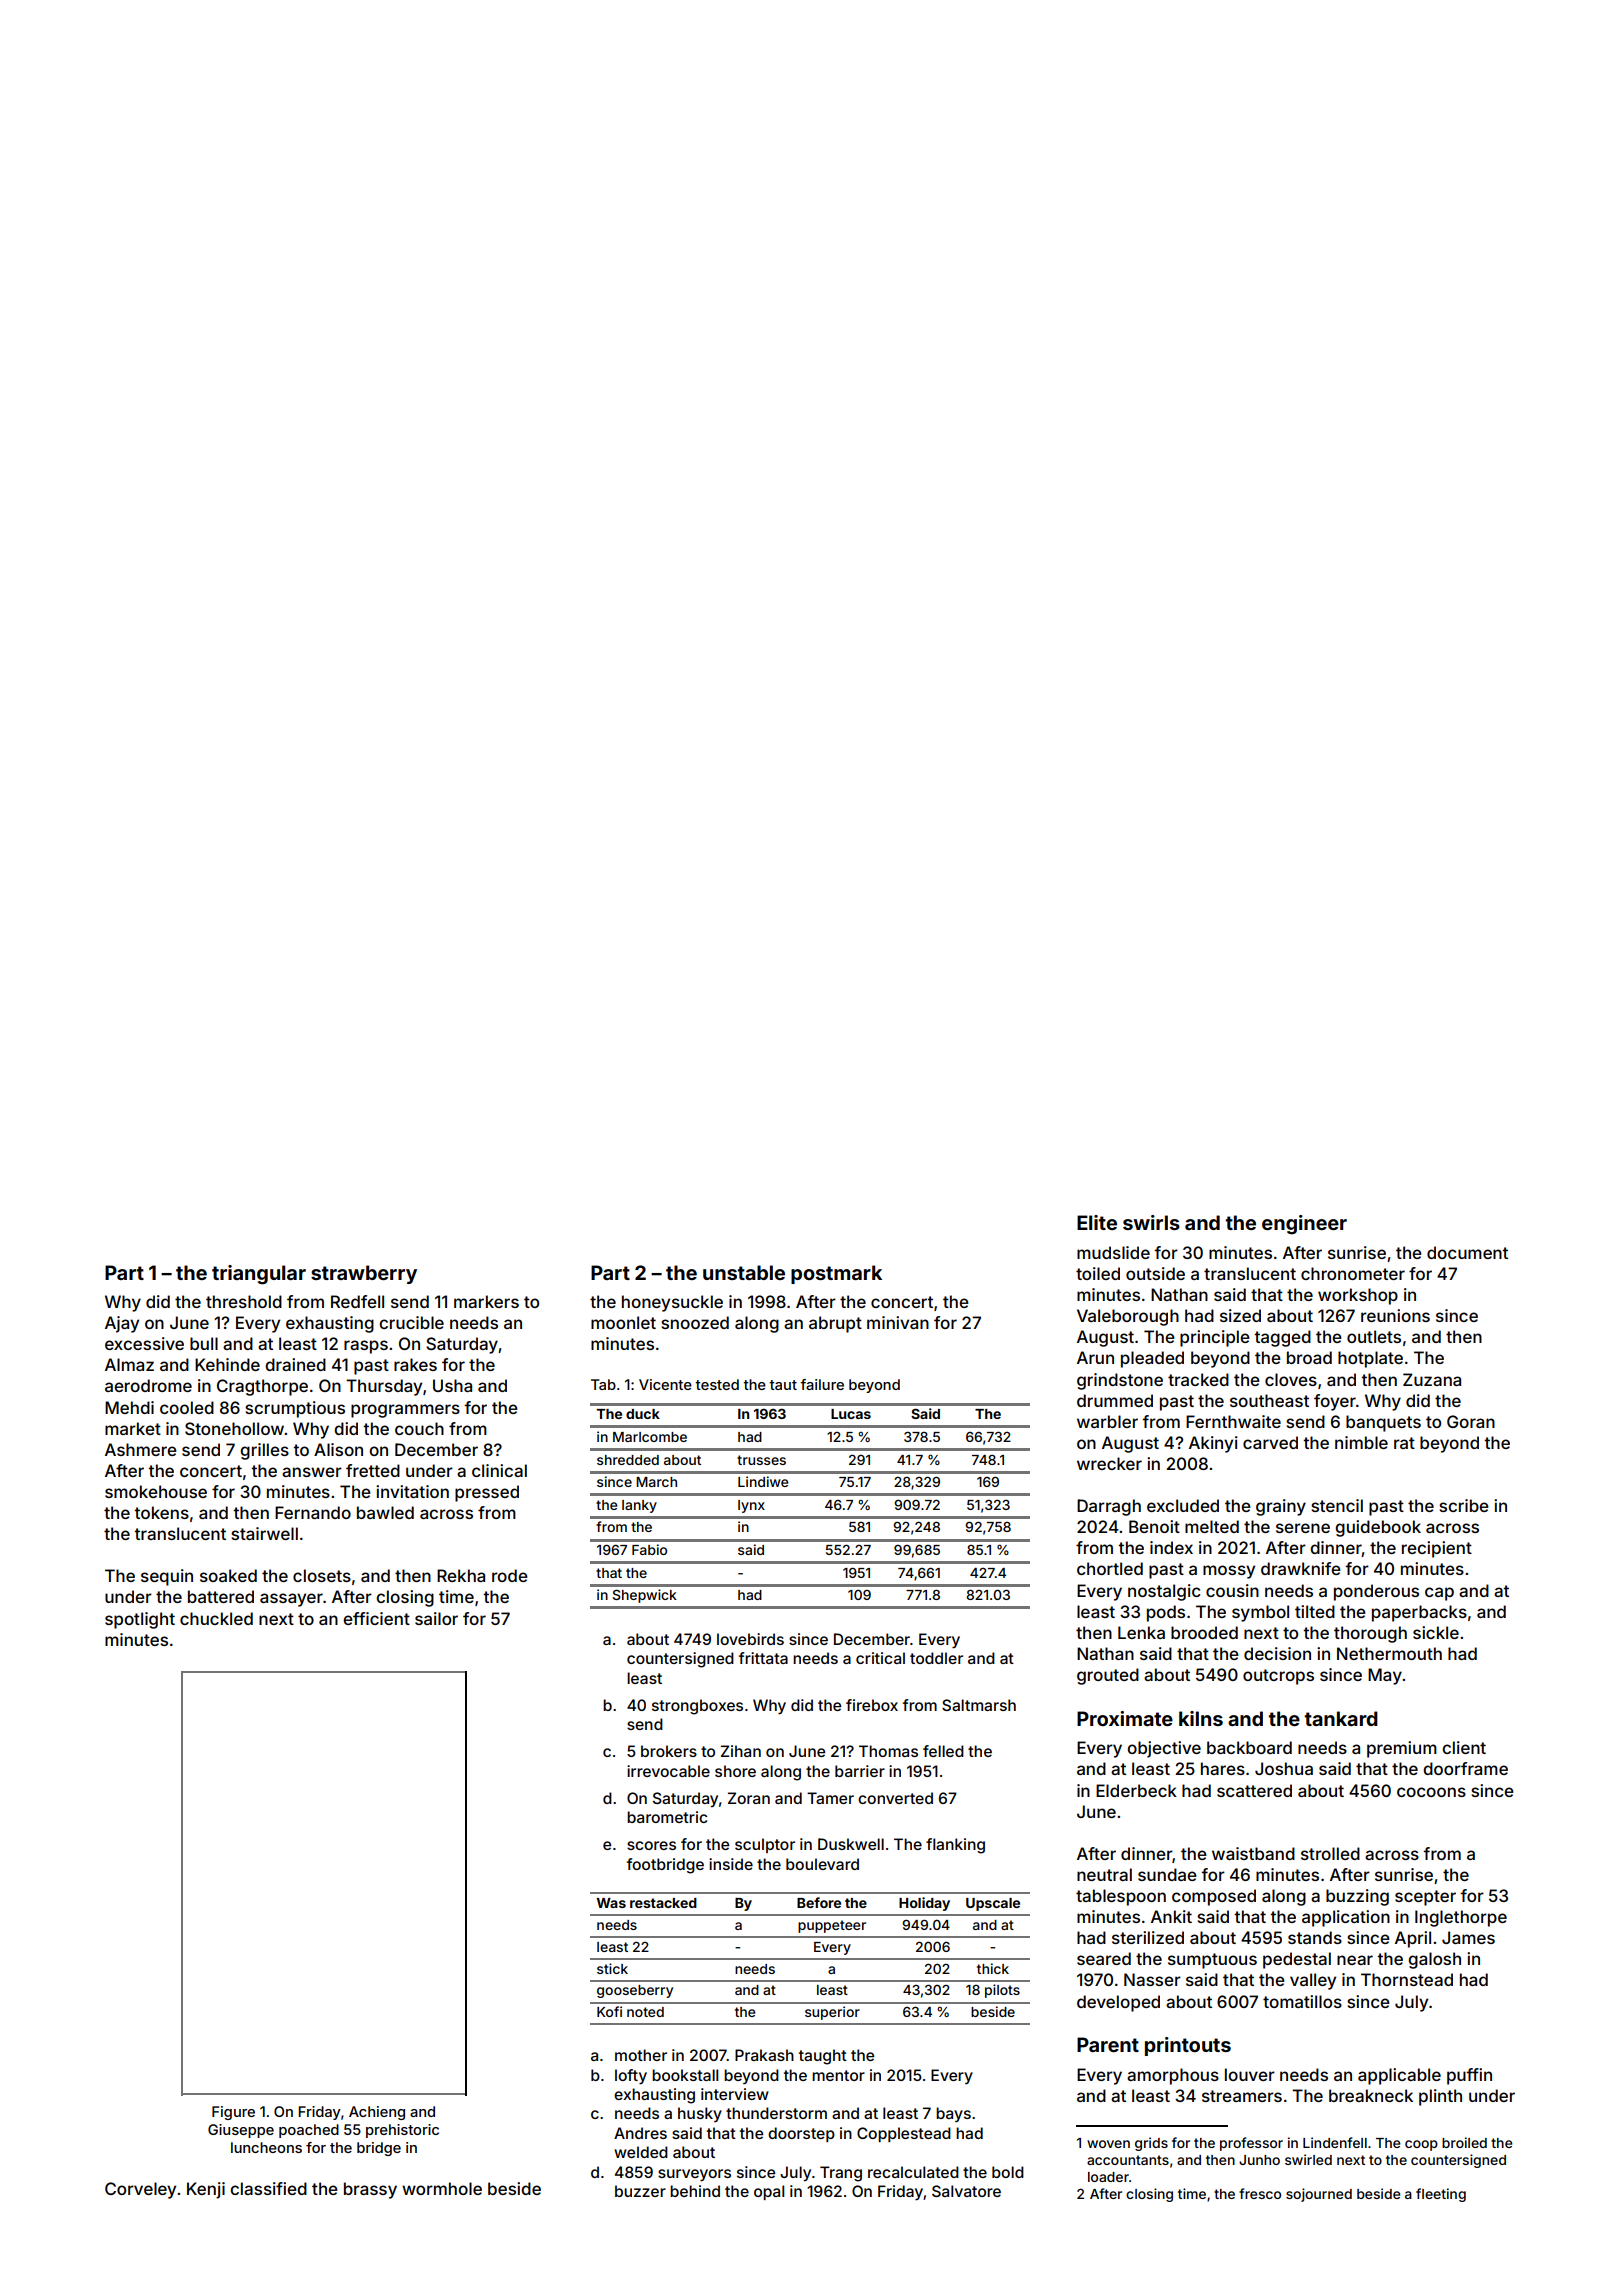 The width and height of the image is (1620, 2292). I want to click on streamers, so click(1242, 2096).
